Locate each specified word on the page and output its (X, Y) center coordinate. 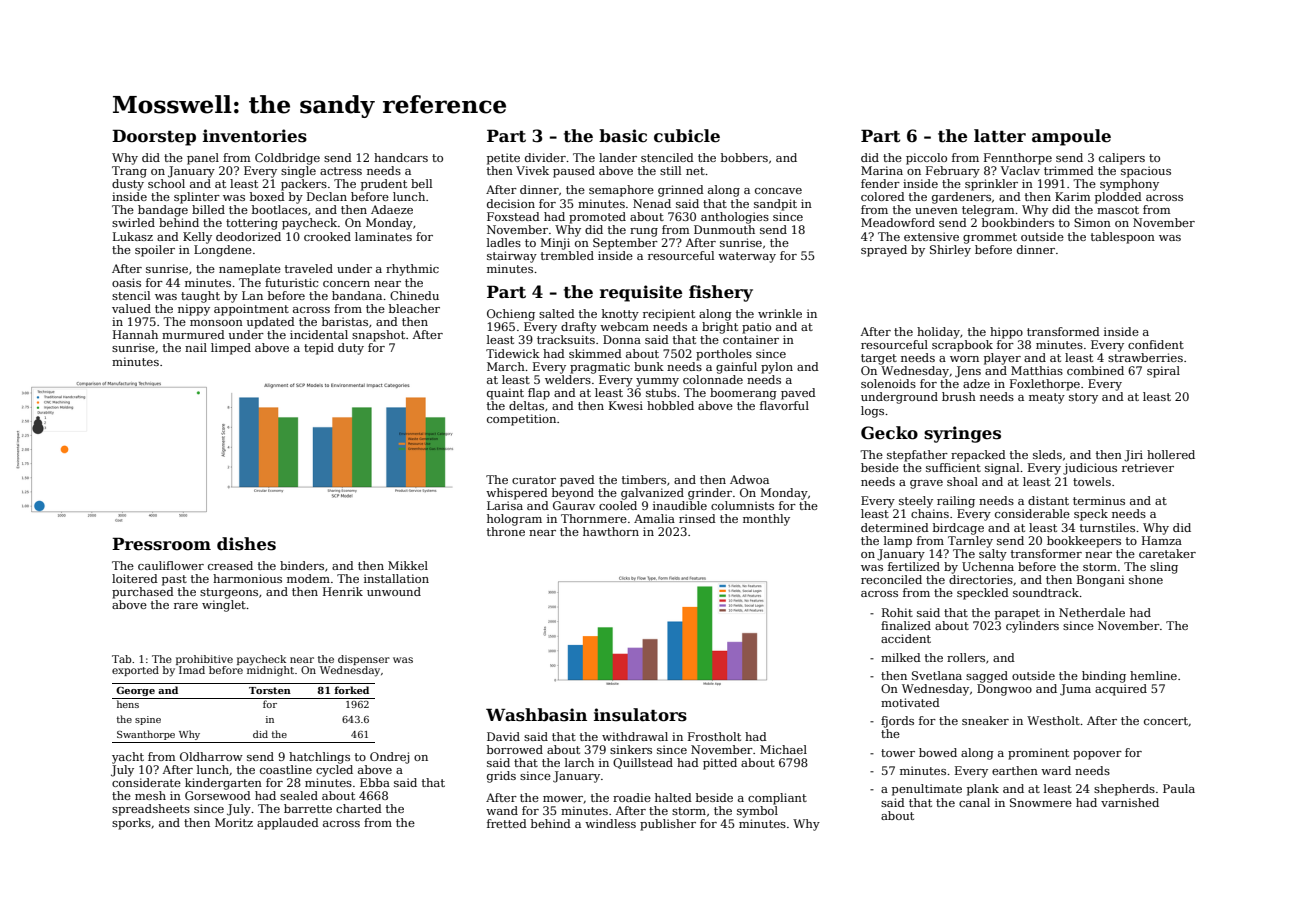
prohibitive (204, 660)
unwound (394, 591)
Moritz (234, 822)
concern (346, 284)
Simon (1092, 222)
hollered (1171, 454)
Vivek (532, 170)
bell (421, 183)
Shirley (950, 251)
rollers (966, 657)
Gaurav (574, 505)
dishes (246, 544)
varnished (1130, 802)
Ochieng (511, 315)
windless (610, 823)
